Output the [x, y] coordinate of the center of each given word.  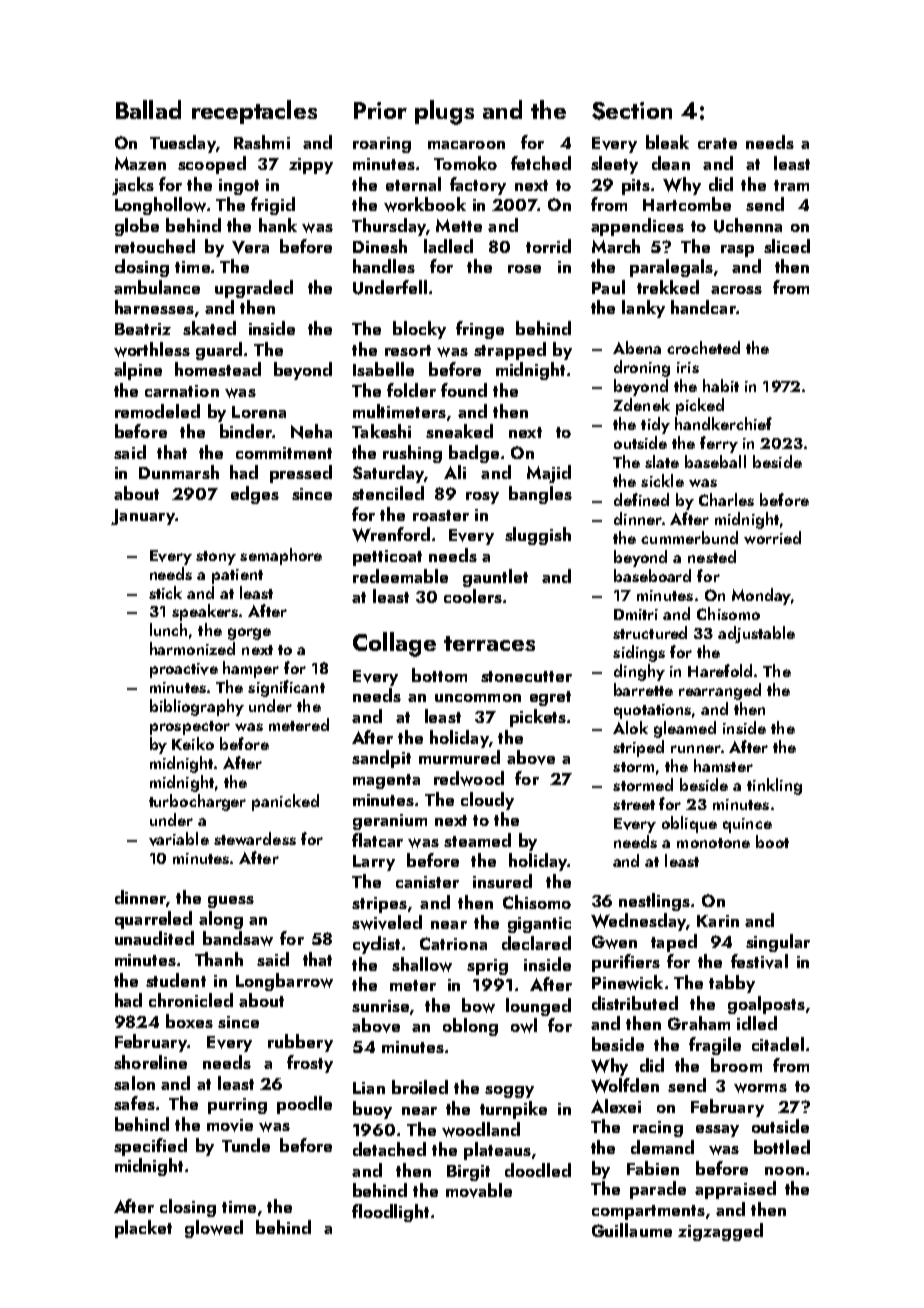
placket [143, 1229]
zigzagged [720, 1232]
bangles [540, 495]
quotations [652, 711]
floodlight [390, 1213]
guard [219, 351]
